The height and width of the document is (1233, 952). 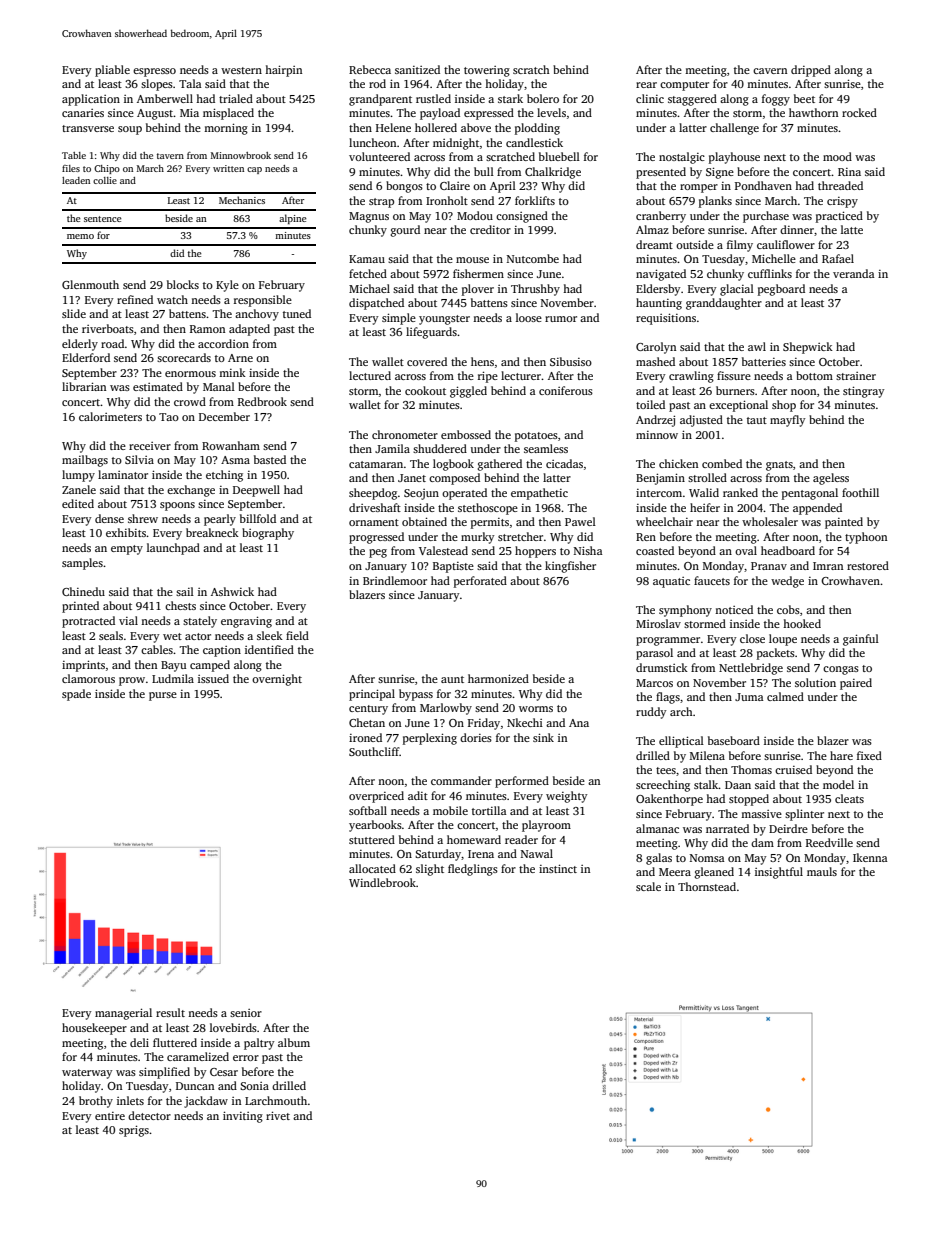 What do you see at coordinates (436, 127) in the document?
I see `hollered` at bounding box center [436, 127].
